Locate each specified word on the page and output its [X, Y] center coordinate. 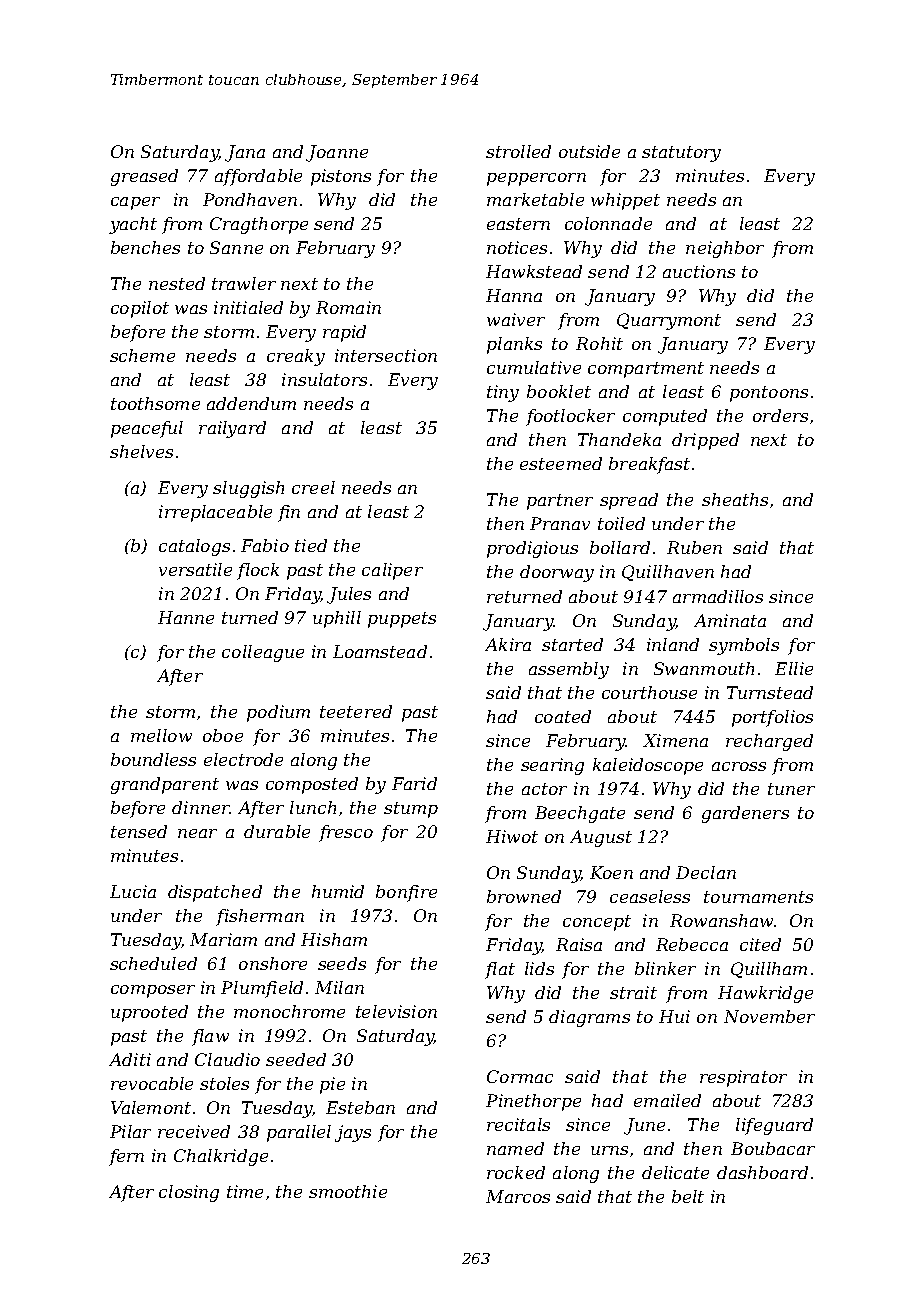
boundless [153, 759]
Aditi [130, 1059]
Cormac [520, 1076]
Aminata [730, 620]
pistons [341, 177]
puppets [402, 620]
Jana [245, 153]
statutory [681, 154]
